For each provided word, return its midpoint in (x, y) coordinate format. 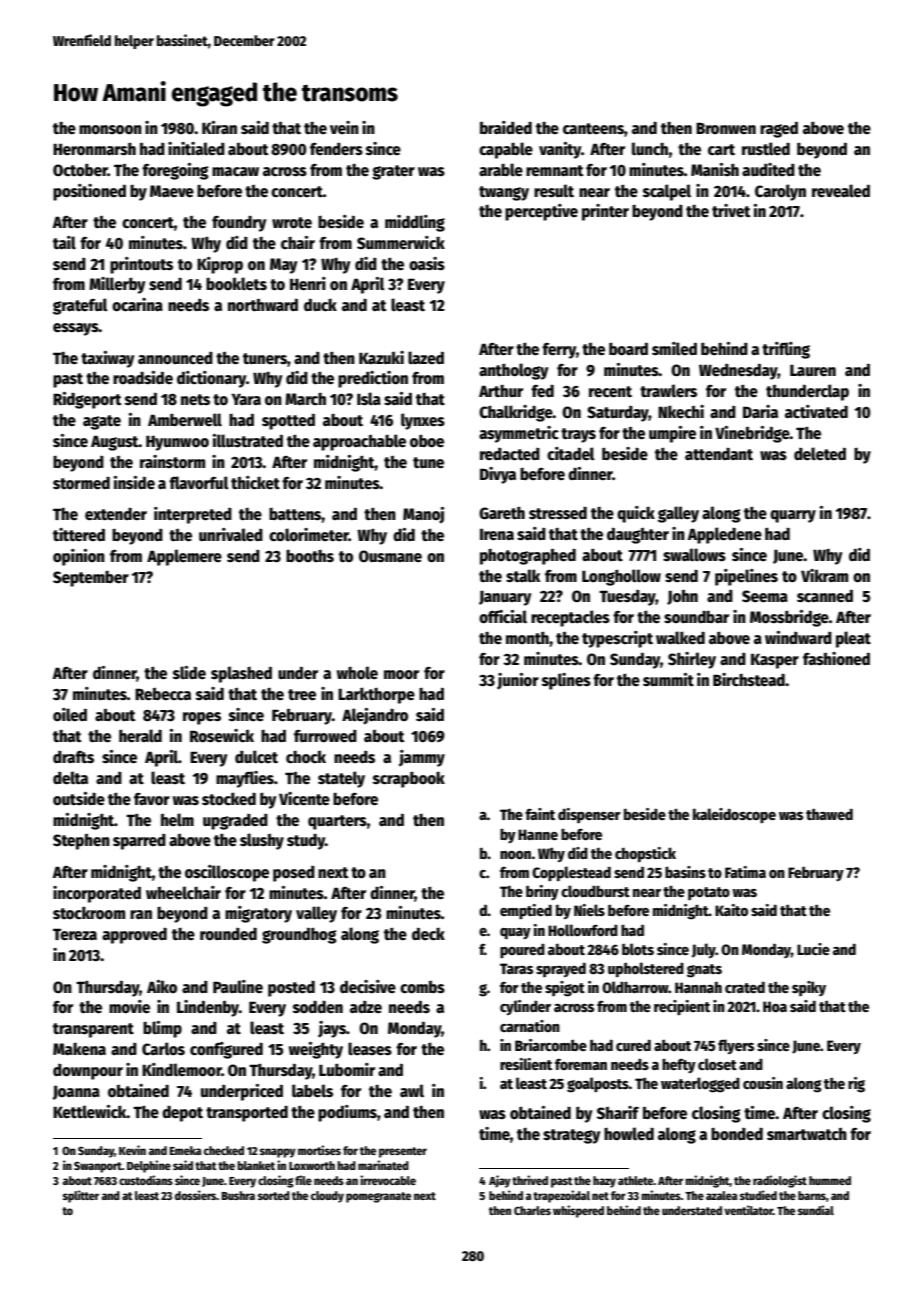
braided (506, 128)
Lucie (813, 949)
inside (134, 482)
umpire (672, 434)
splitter (81, 1196)
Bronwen (726, 128)
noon (515, 855)
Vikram (824, 575)
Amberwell (185, 419)
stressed (558, 513)
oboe (427, 441)
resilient (526, 1064)
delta (70, 778)
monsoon (110, 129)
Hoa (775, 1006)
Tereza (75, 934)
